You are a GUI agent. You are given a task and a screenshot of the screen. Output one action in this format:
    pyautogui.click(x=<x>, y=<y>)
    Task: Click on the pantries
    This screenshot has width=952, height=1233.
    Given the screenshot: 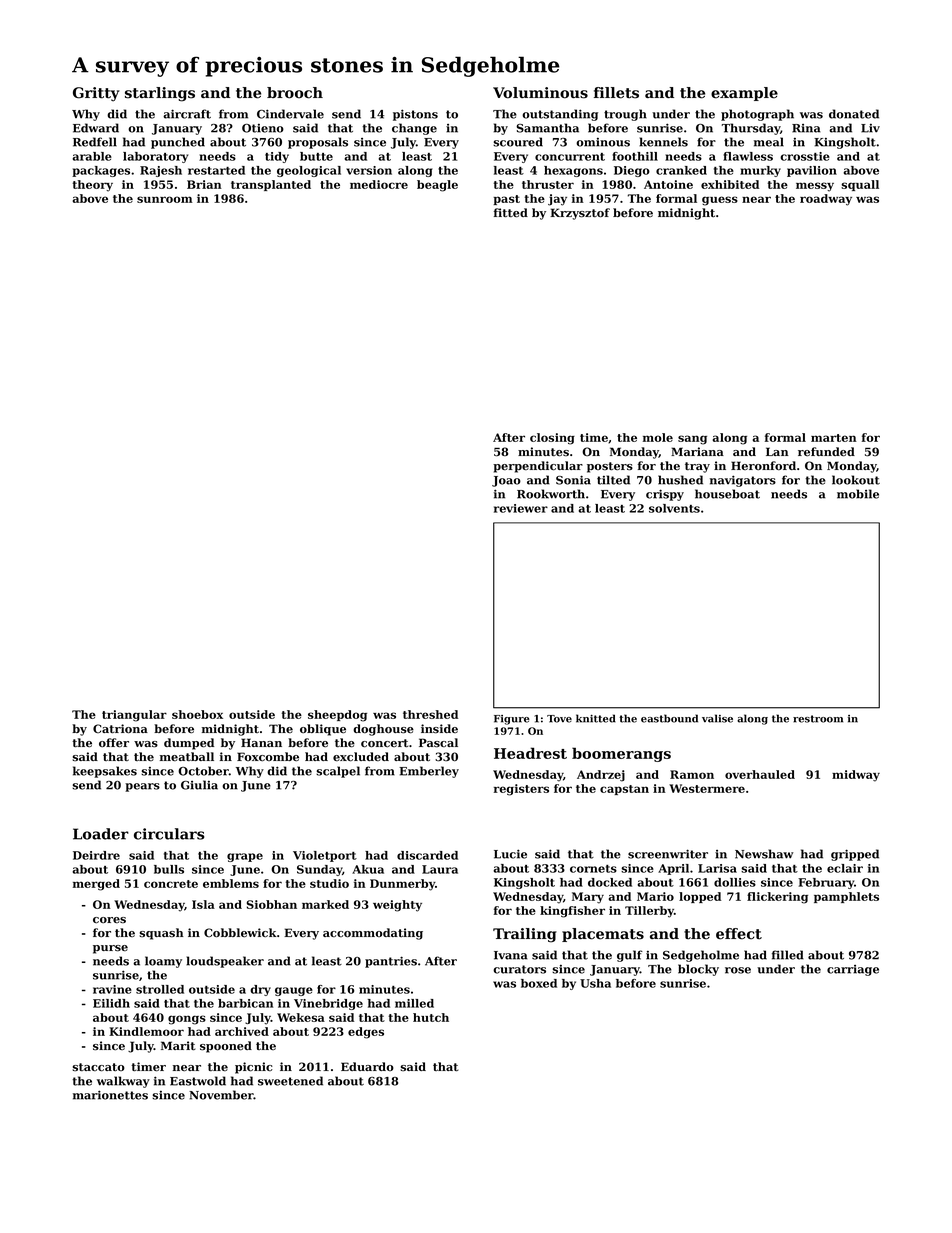 What is the action you would take?
    pyautogui.click(x=391, y=962)
